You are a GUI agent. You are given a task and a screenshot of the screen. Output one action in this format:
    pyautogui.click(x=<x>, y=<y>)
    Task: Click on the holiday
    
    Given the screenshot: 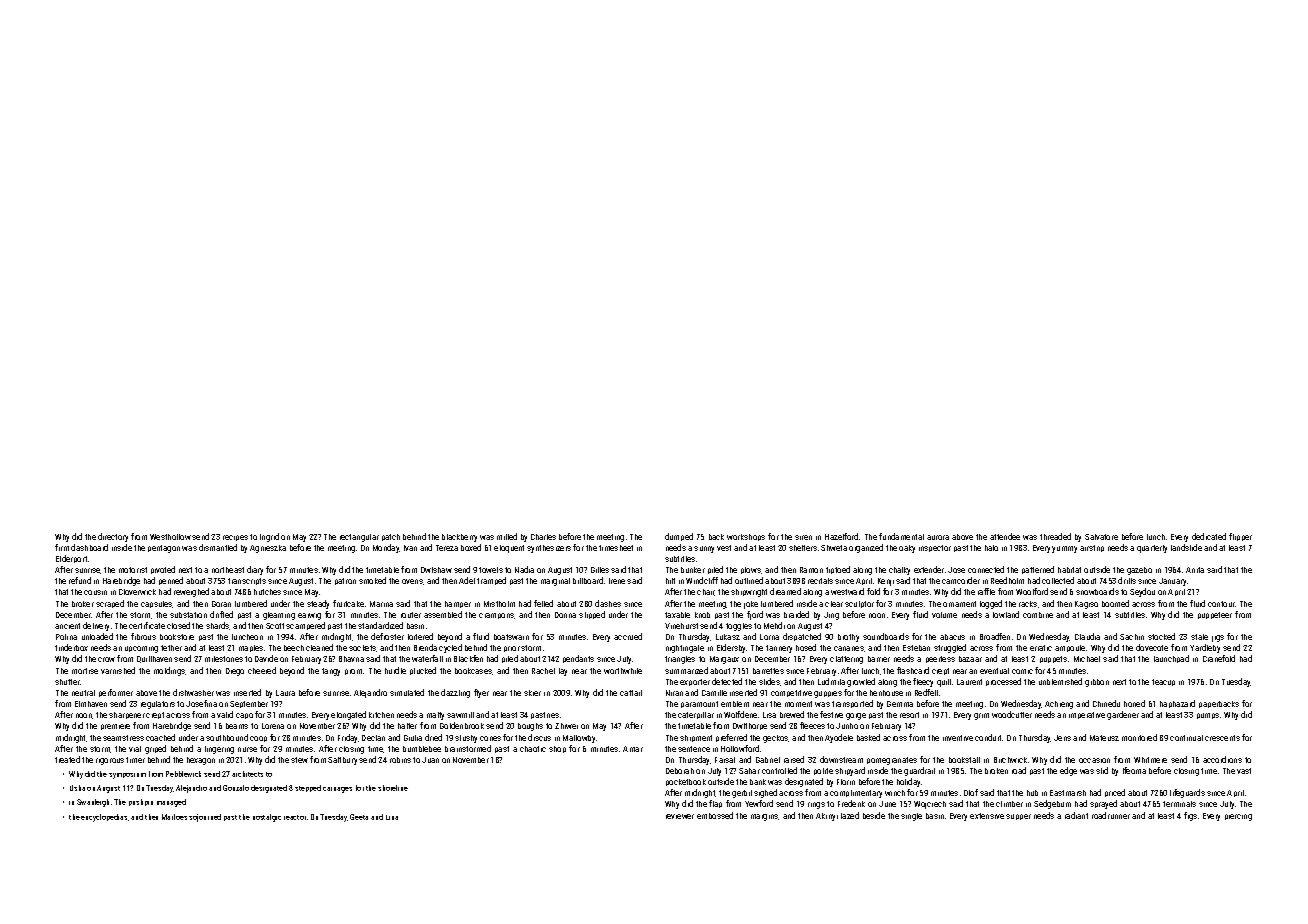 What is the action you would take?
    pyautogui.click(x=908, y=782)
